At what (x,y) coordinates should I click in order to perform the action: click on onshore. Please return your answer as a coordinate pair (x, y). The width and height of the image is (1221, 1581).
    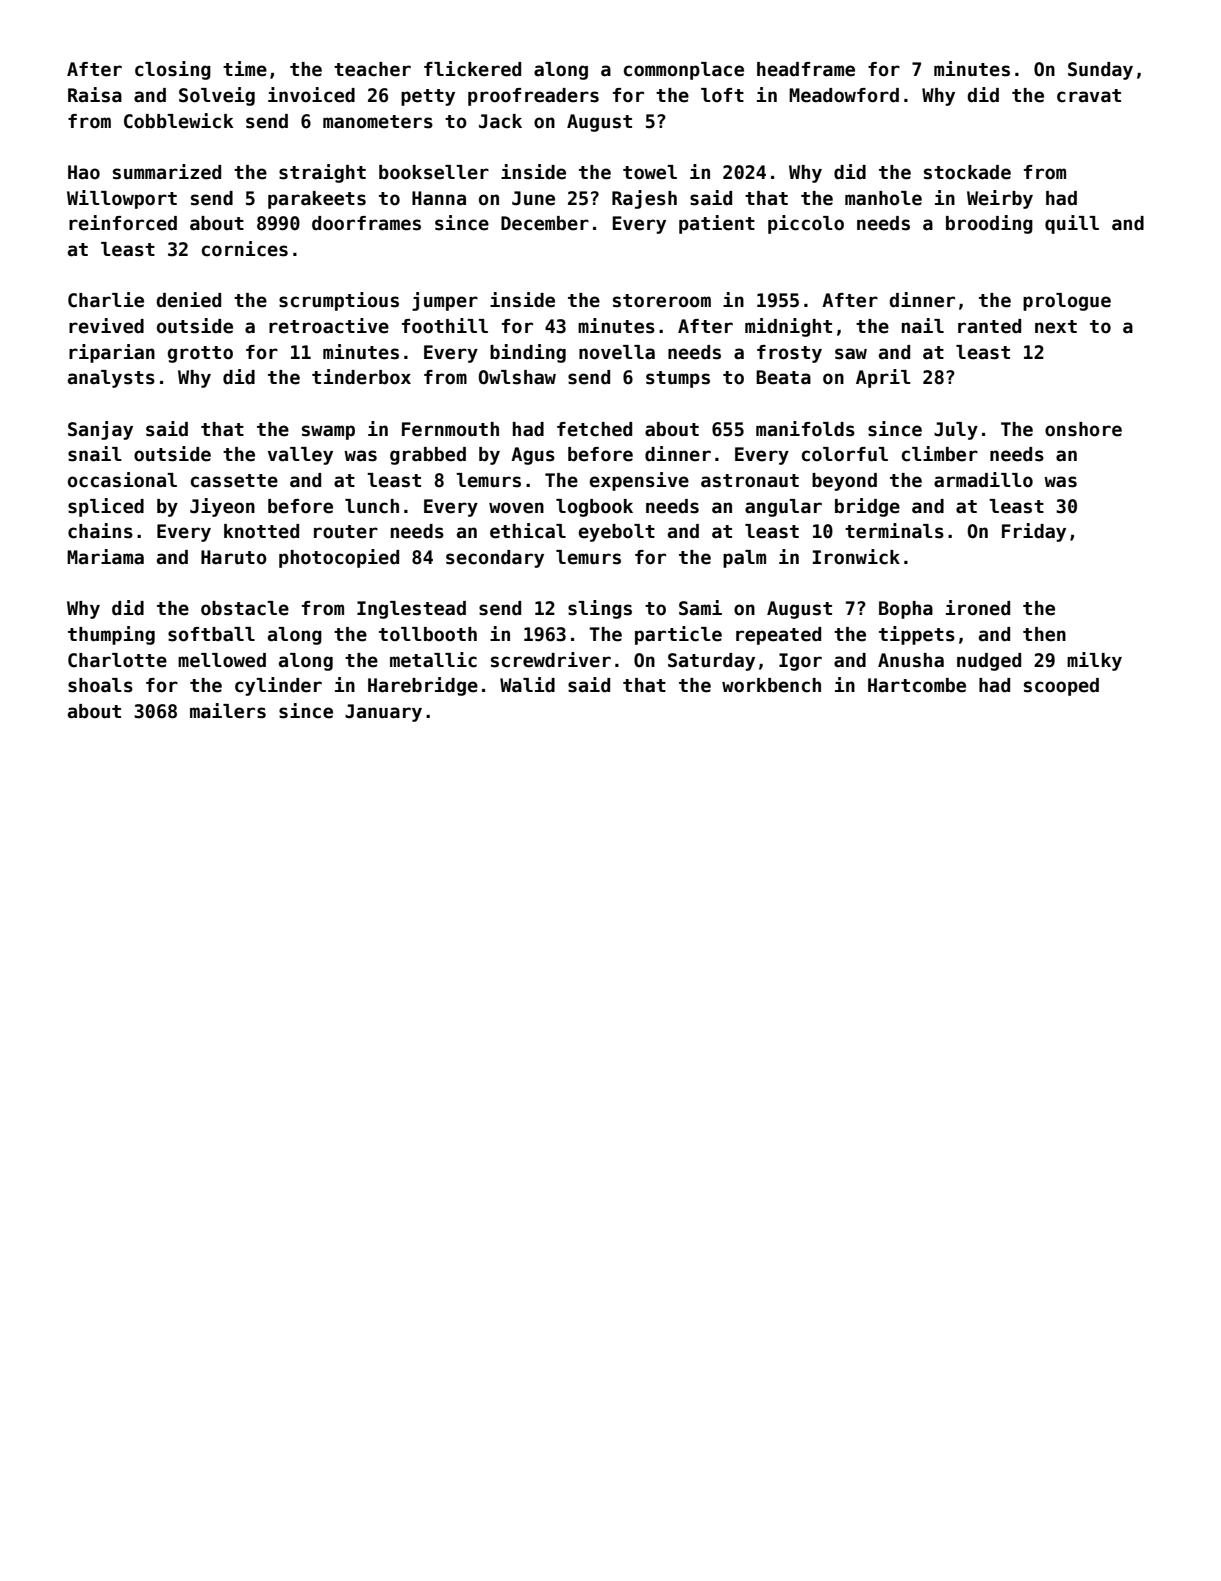
    Looking at the image, I should click on (1083, 429).
